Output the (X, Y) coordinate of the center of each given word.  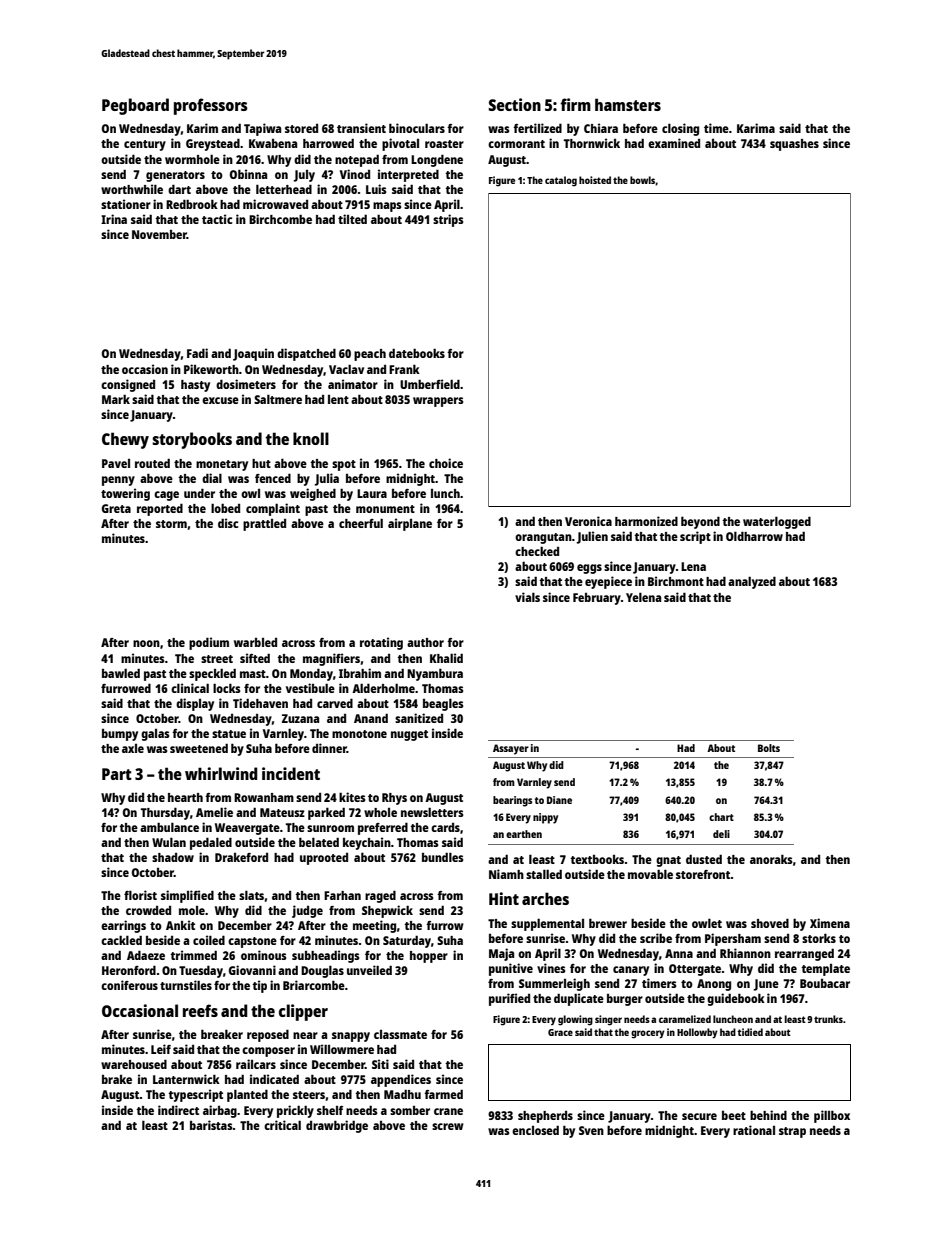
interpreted (408, 175)
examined (674, 143)
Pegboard (135, 106)
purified (509, 999)
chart (721, 817)
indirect (178, 1110)
